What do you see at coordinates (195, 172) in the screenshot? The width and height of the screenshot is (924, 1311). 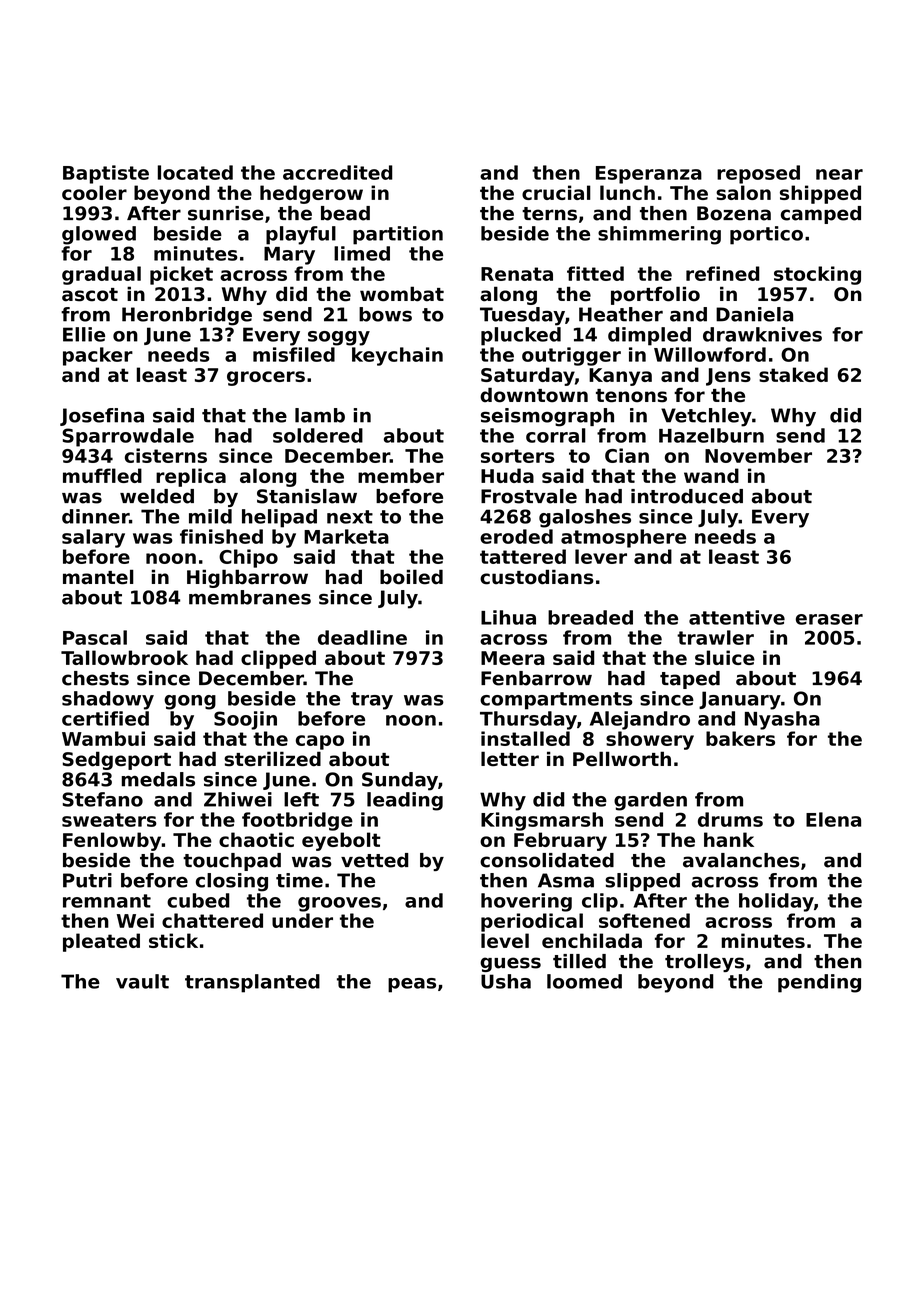 I see `located` at bounding box center [195, 172].
